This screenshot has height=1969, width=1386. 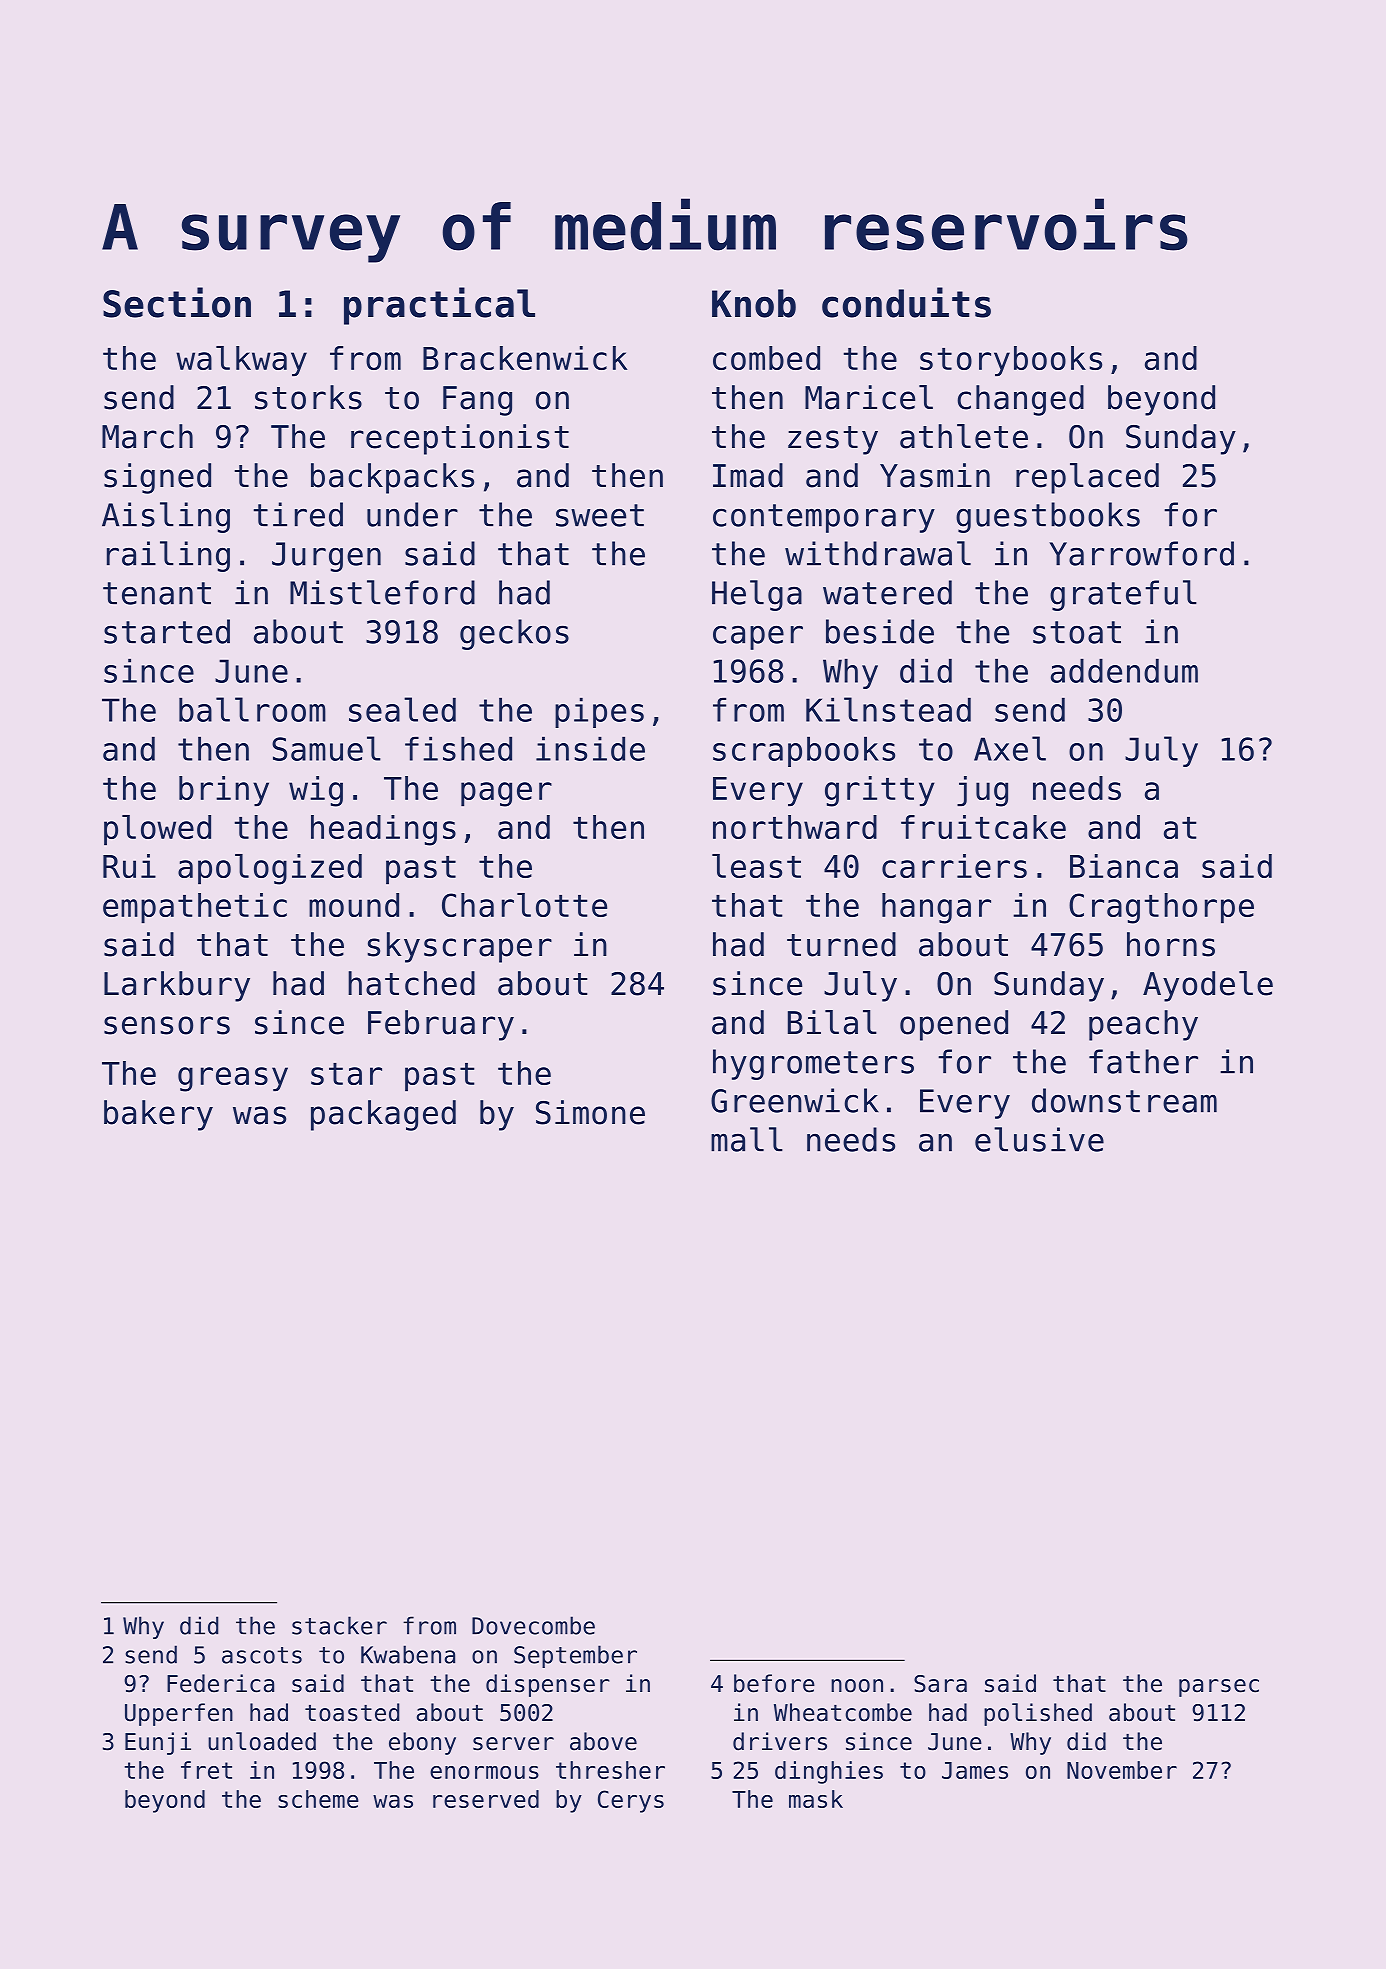 I want to click on pipes, so click(x=599, y=712).
